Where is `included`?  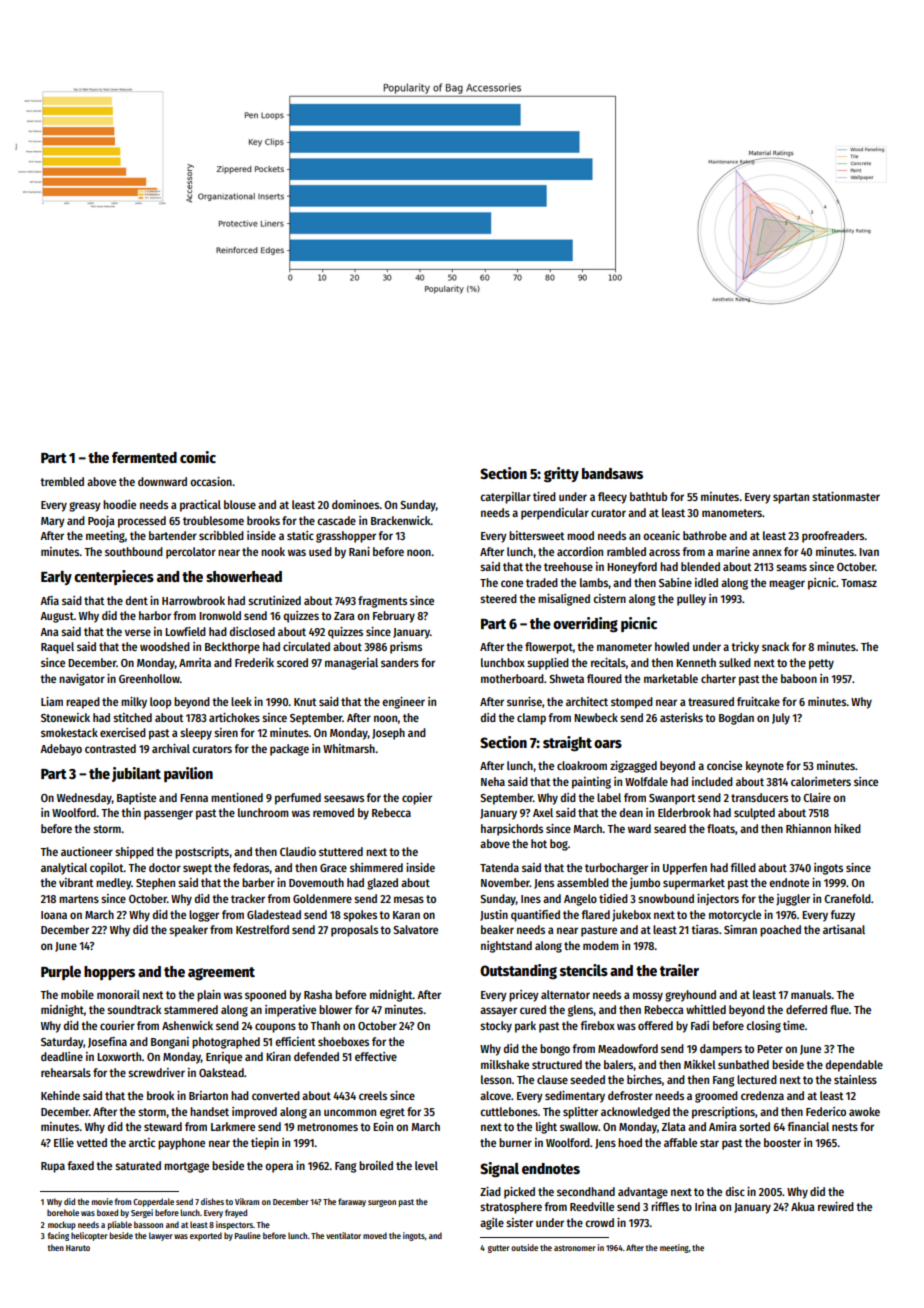 included is located at coordinates (712, 781).
